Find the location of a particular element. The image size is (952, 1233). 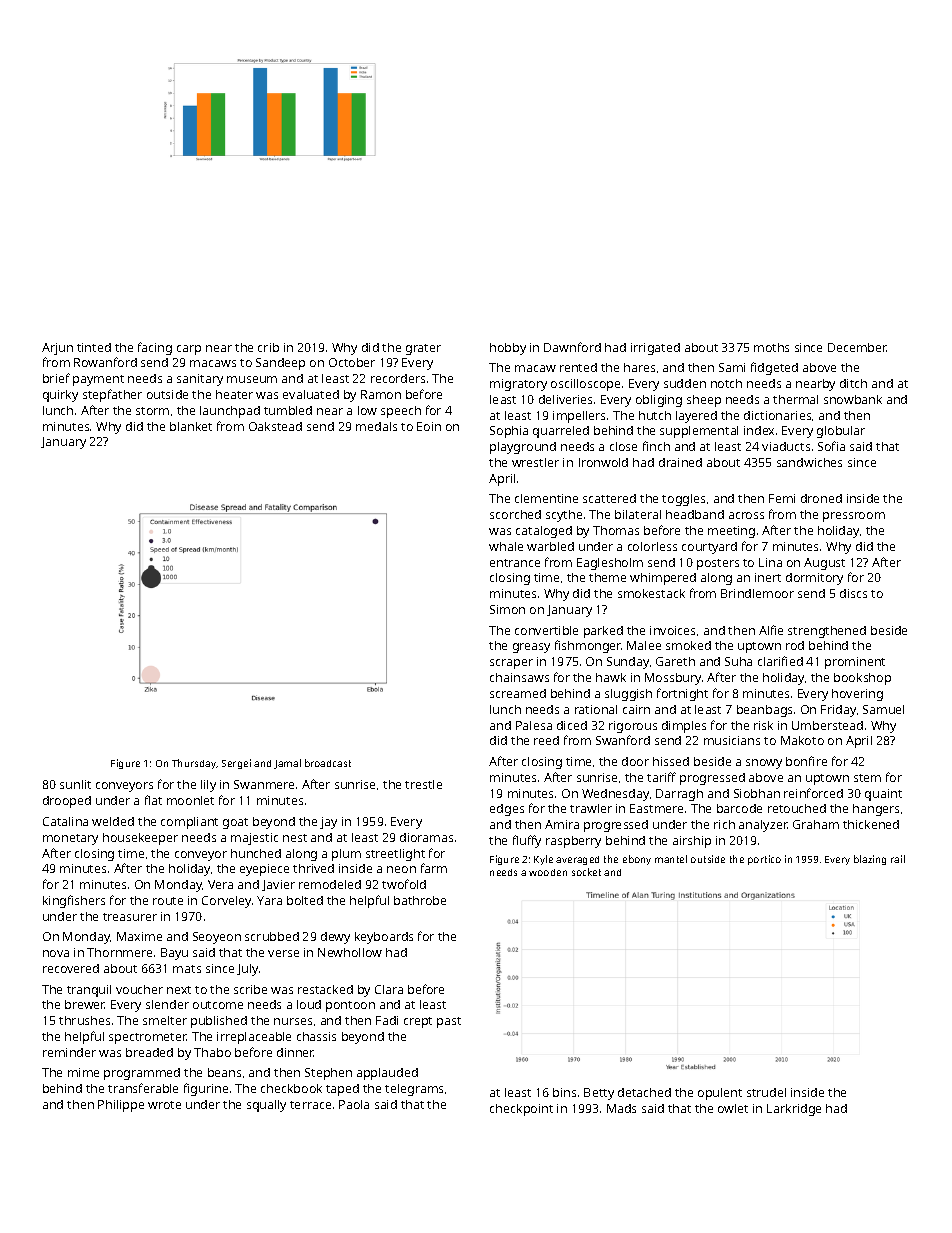

fortnight is located at coordinates (682, 694).
